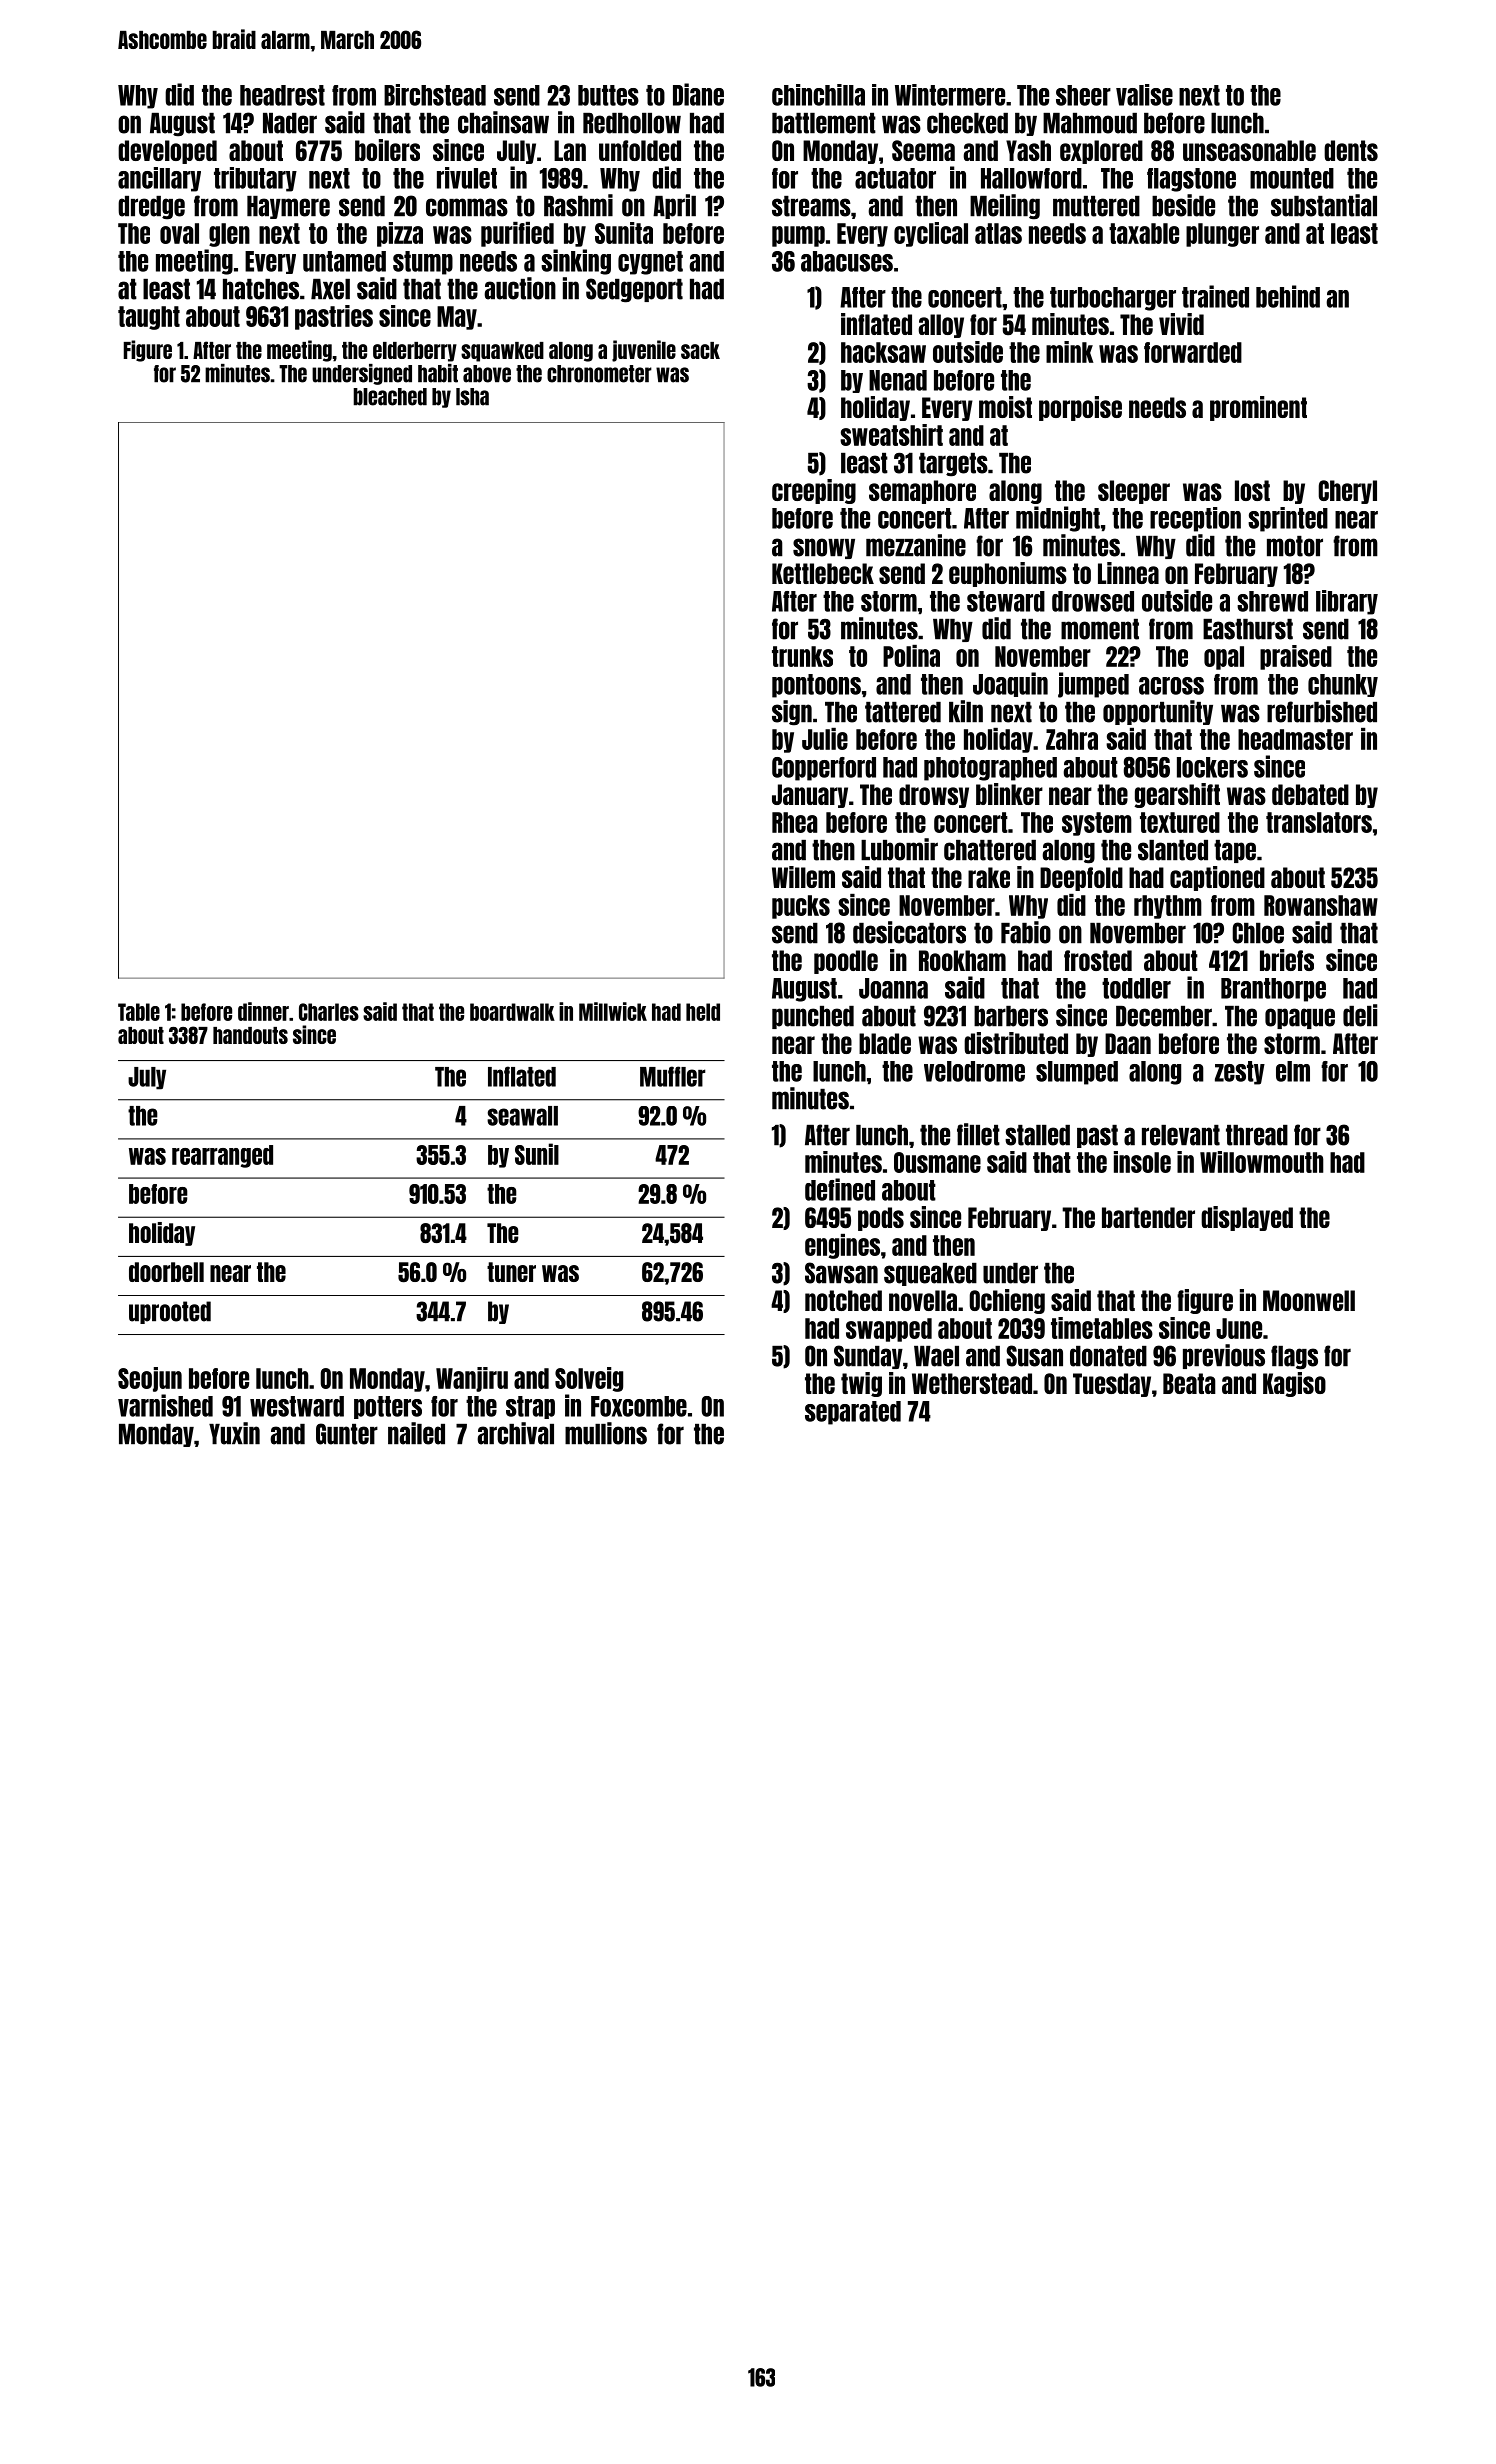 This screenshot has height=2464, width=1496. Describe the element at coordinates (1249, 150) in the screenshot. I see `unseasonable` at that location.
